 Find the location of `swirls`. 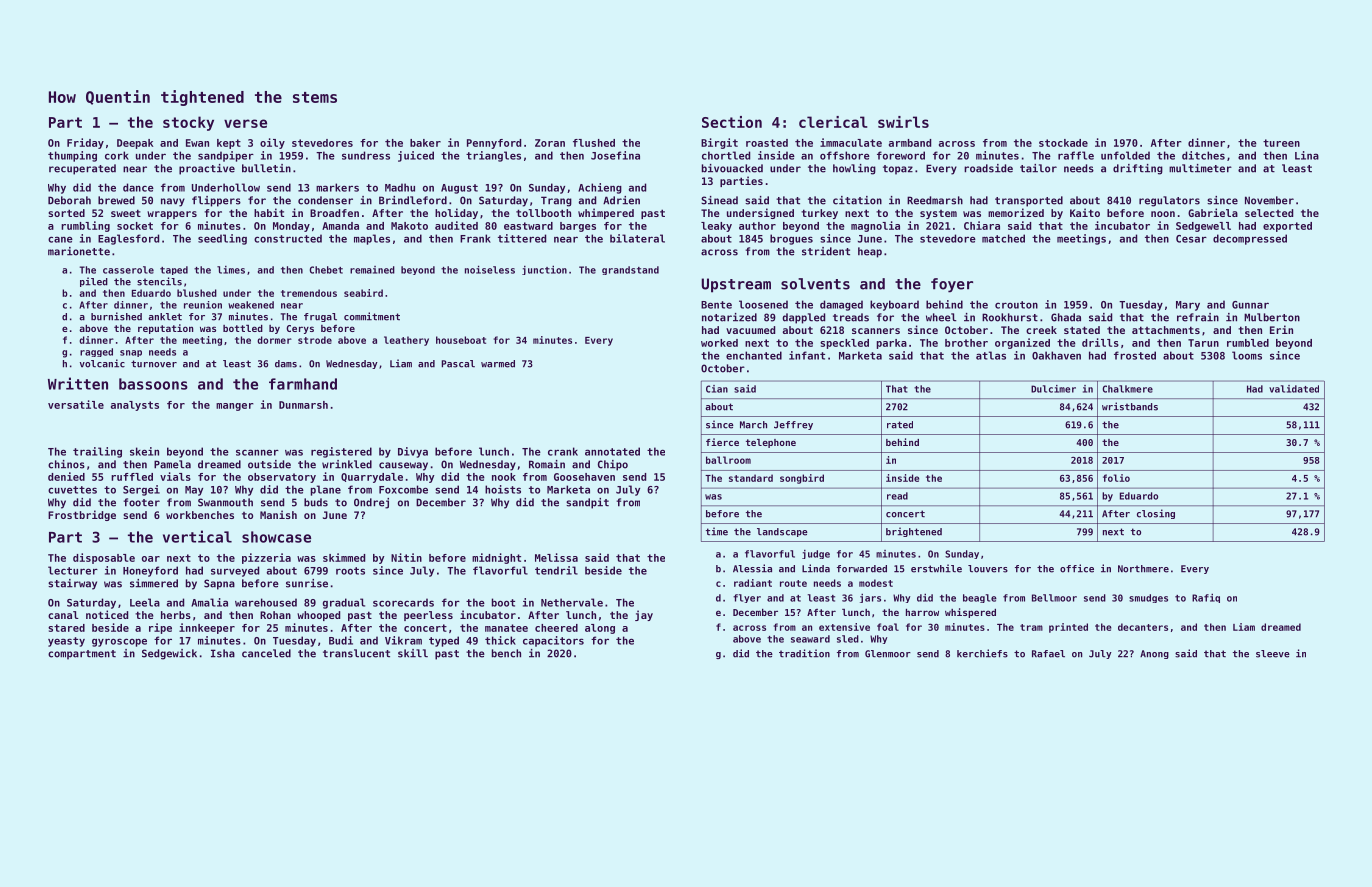

swirls is located at coordinates (903, 122).
